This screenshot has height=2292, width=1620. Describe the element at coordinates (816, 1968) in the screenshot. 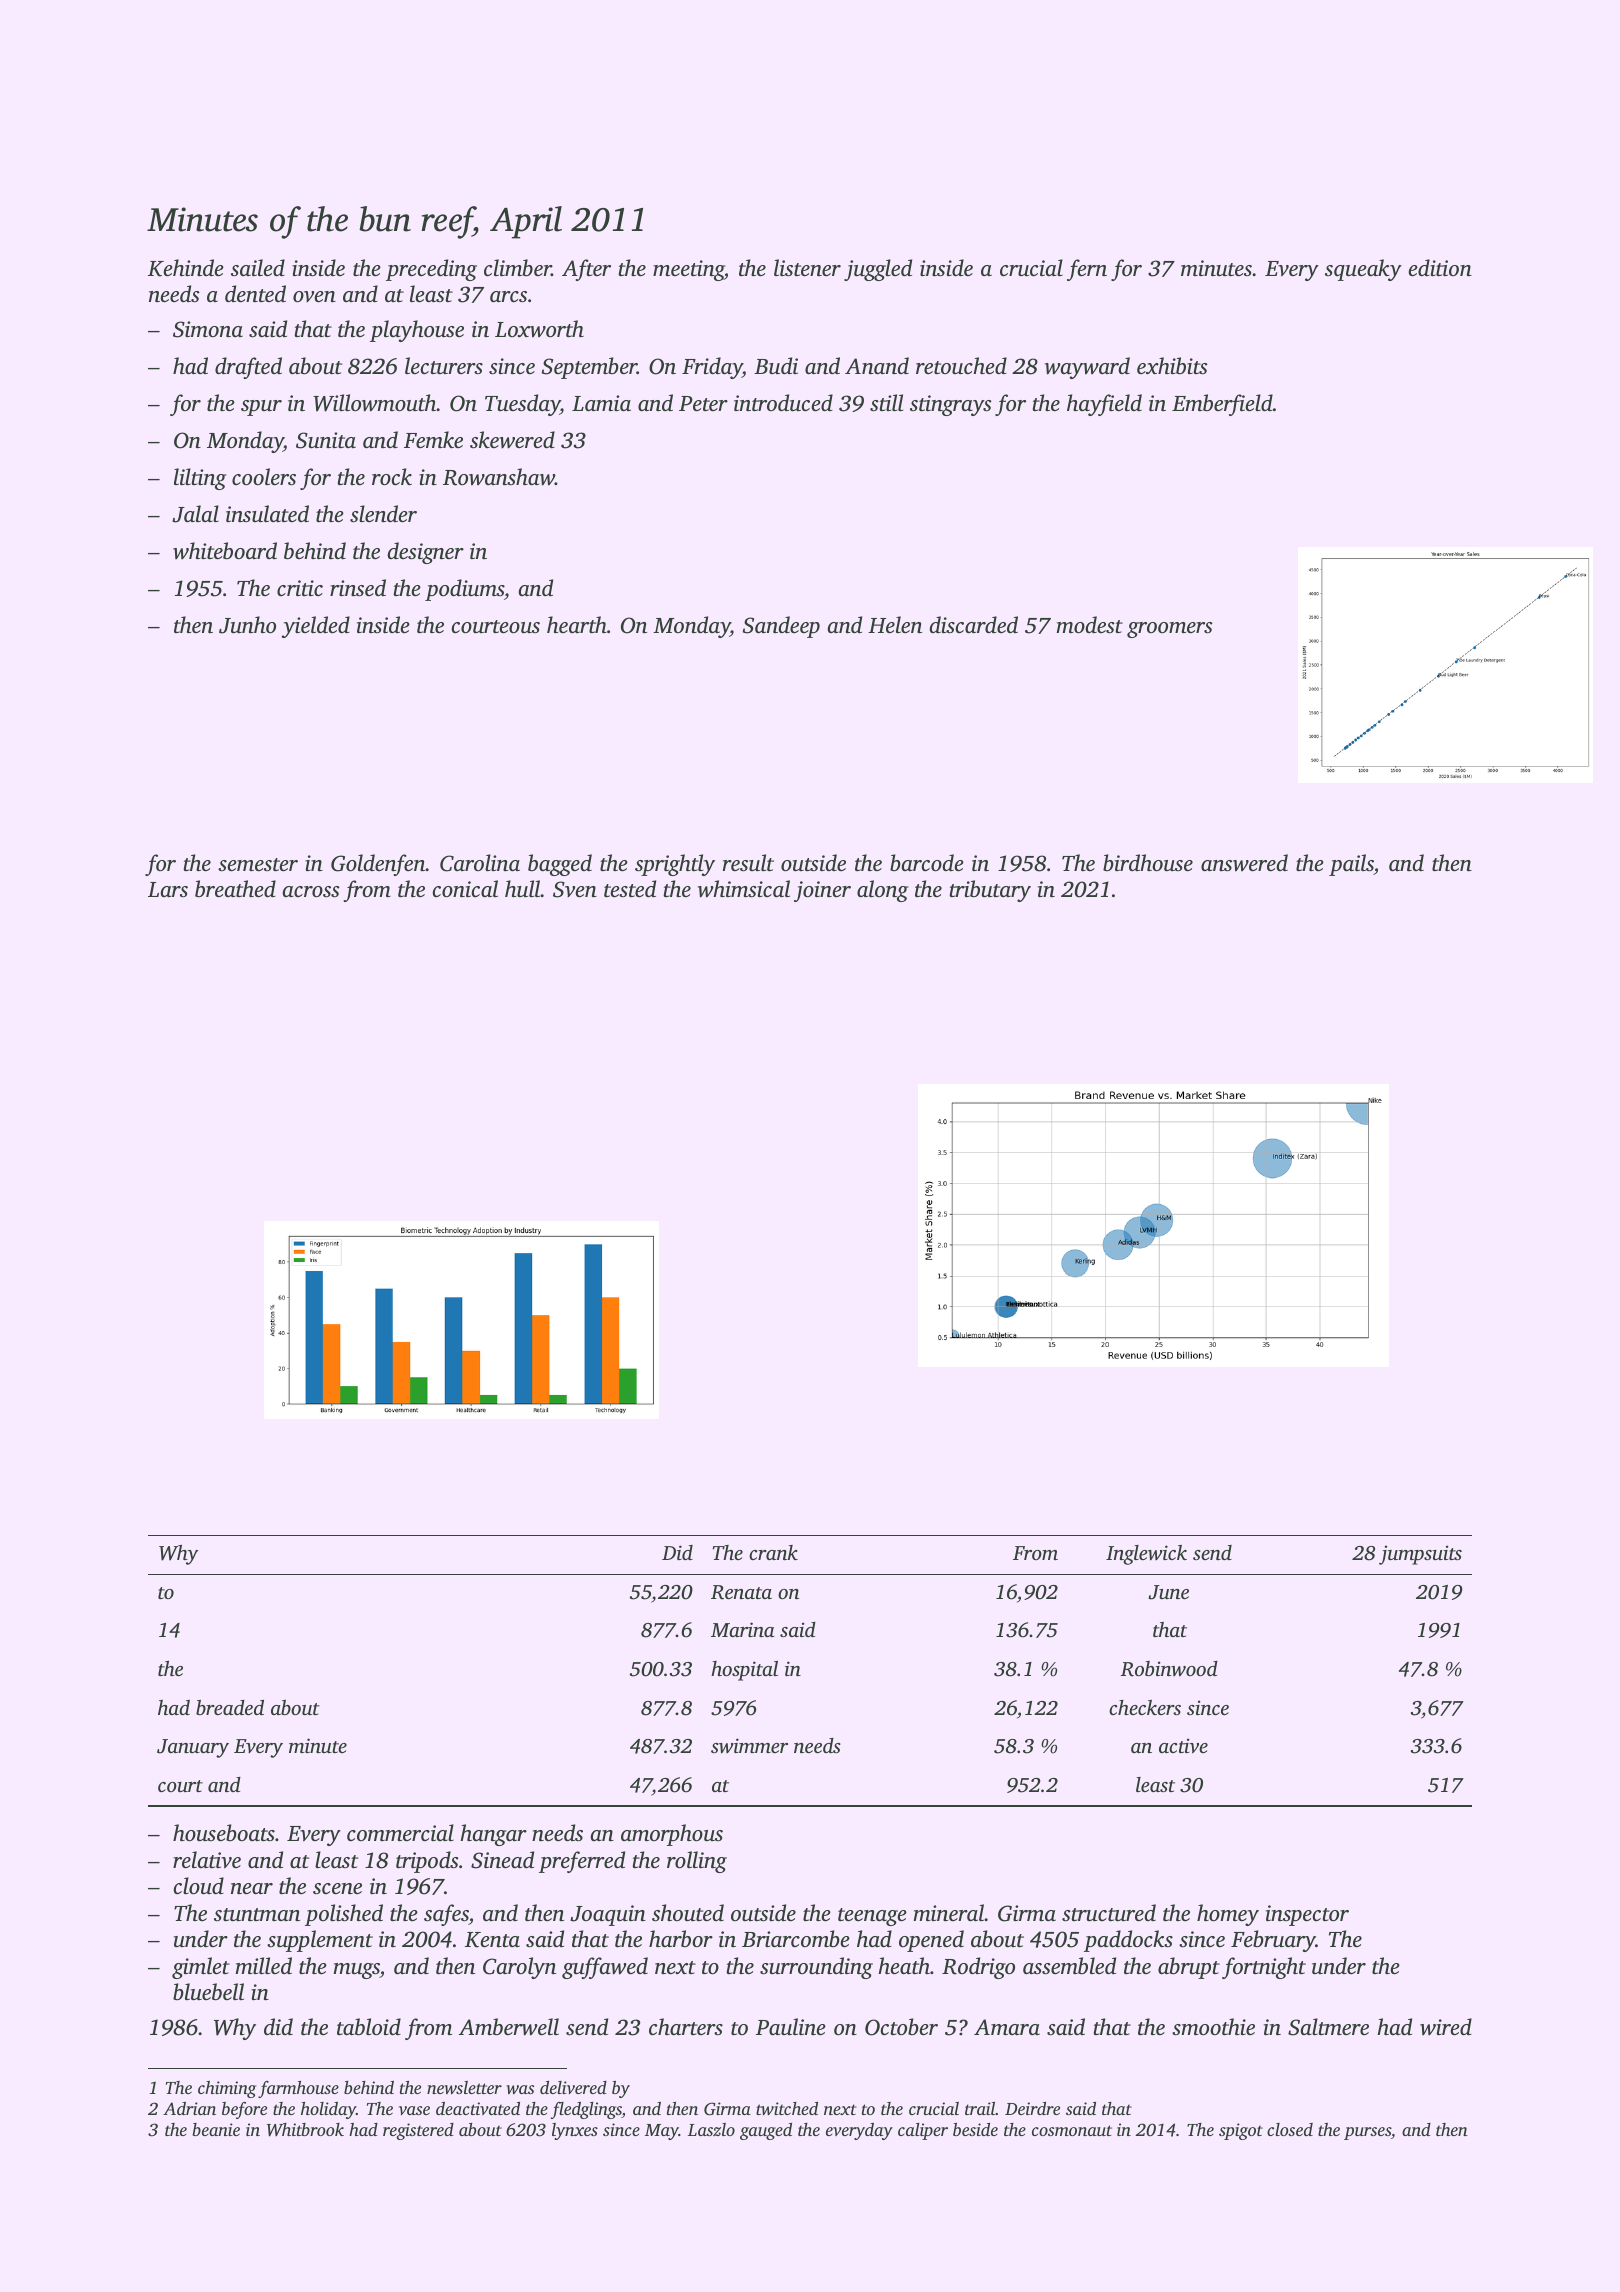

I see `surrounding` at that location.
